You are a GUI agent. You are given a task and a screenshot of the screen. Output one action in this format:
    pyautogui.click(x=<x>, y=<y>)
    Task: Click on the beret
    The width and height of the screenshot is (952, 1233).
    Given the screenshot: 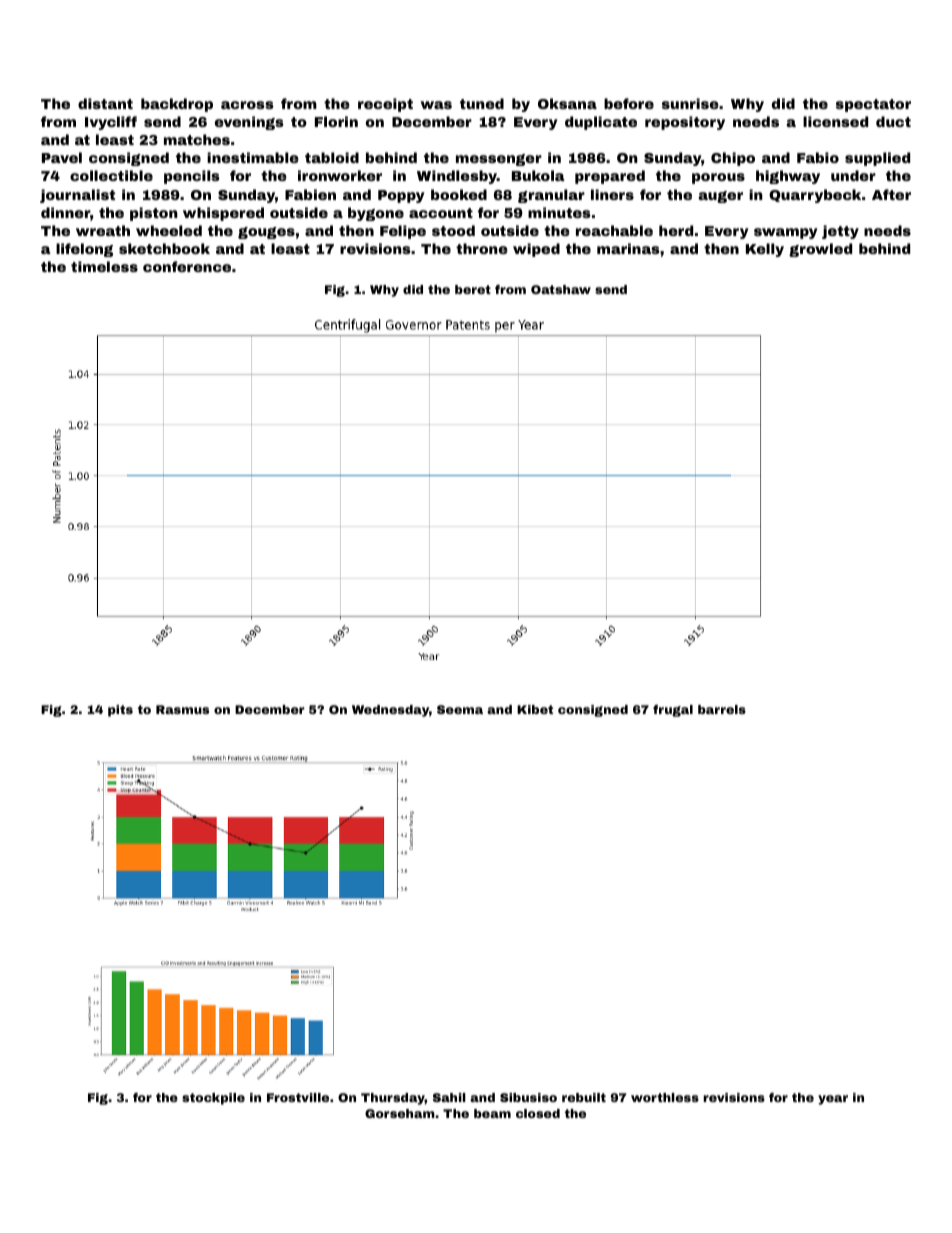 What is the action you would take?
    pyautogui.click(x=473, y=289)
